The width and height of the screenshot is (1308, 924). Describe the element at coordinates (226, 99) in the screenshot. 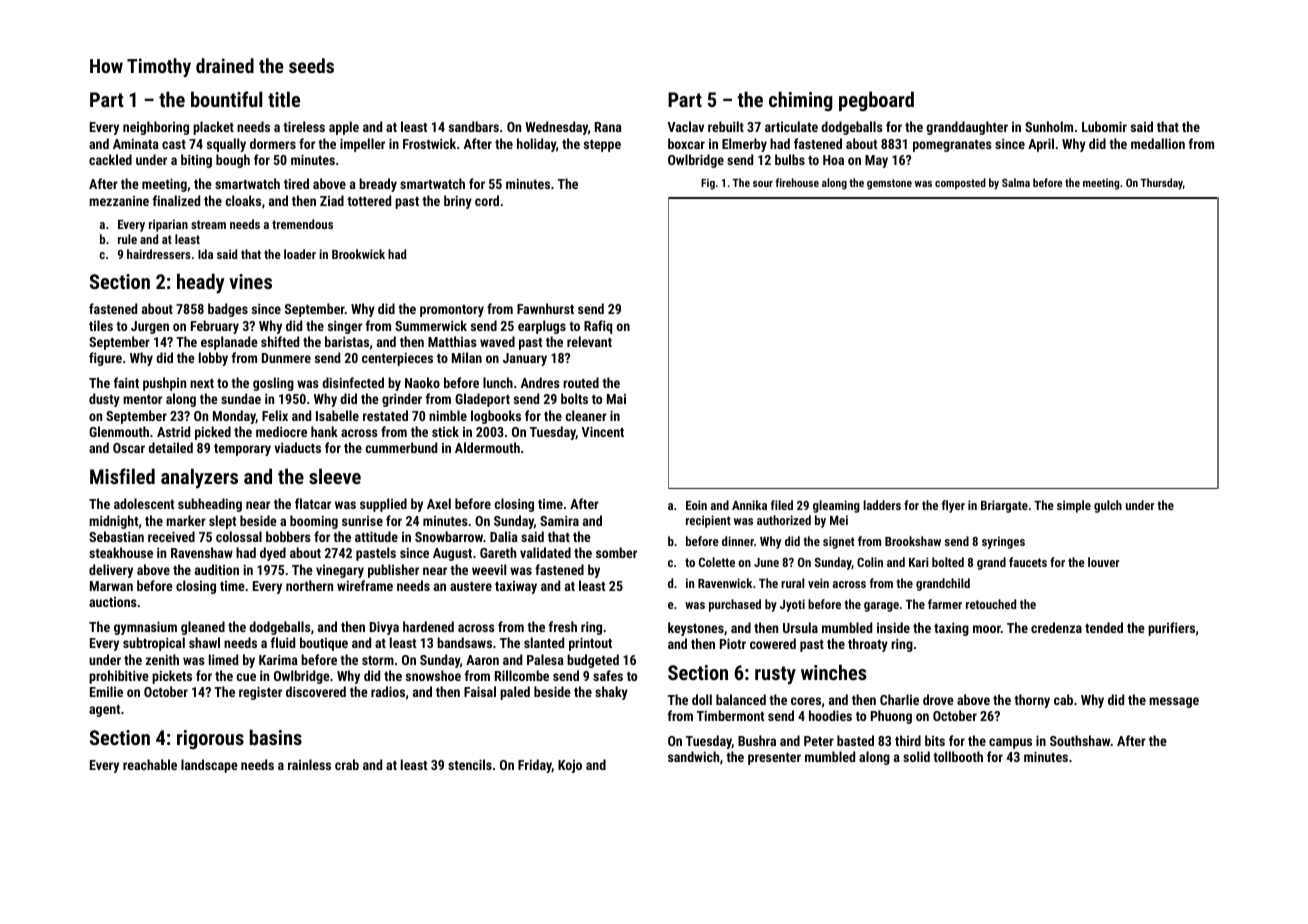

I see `bountiful` at that location.
